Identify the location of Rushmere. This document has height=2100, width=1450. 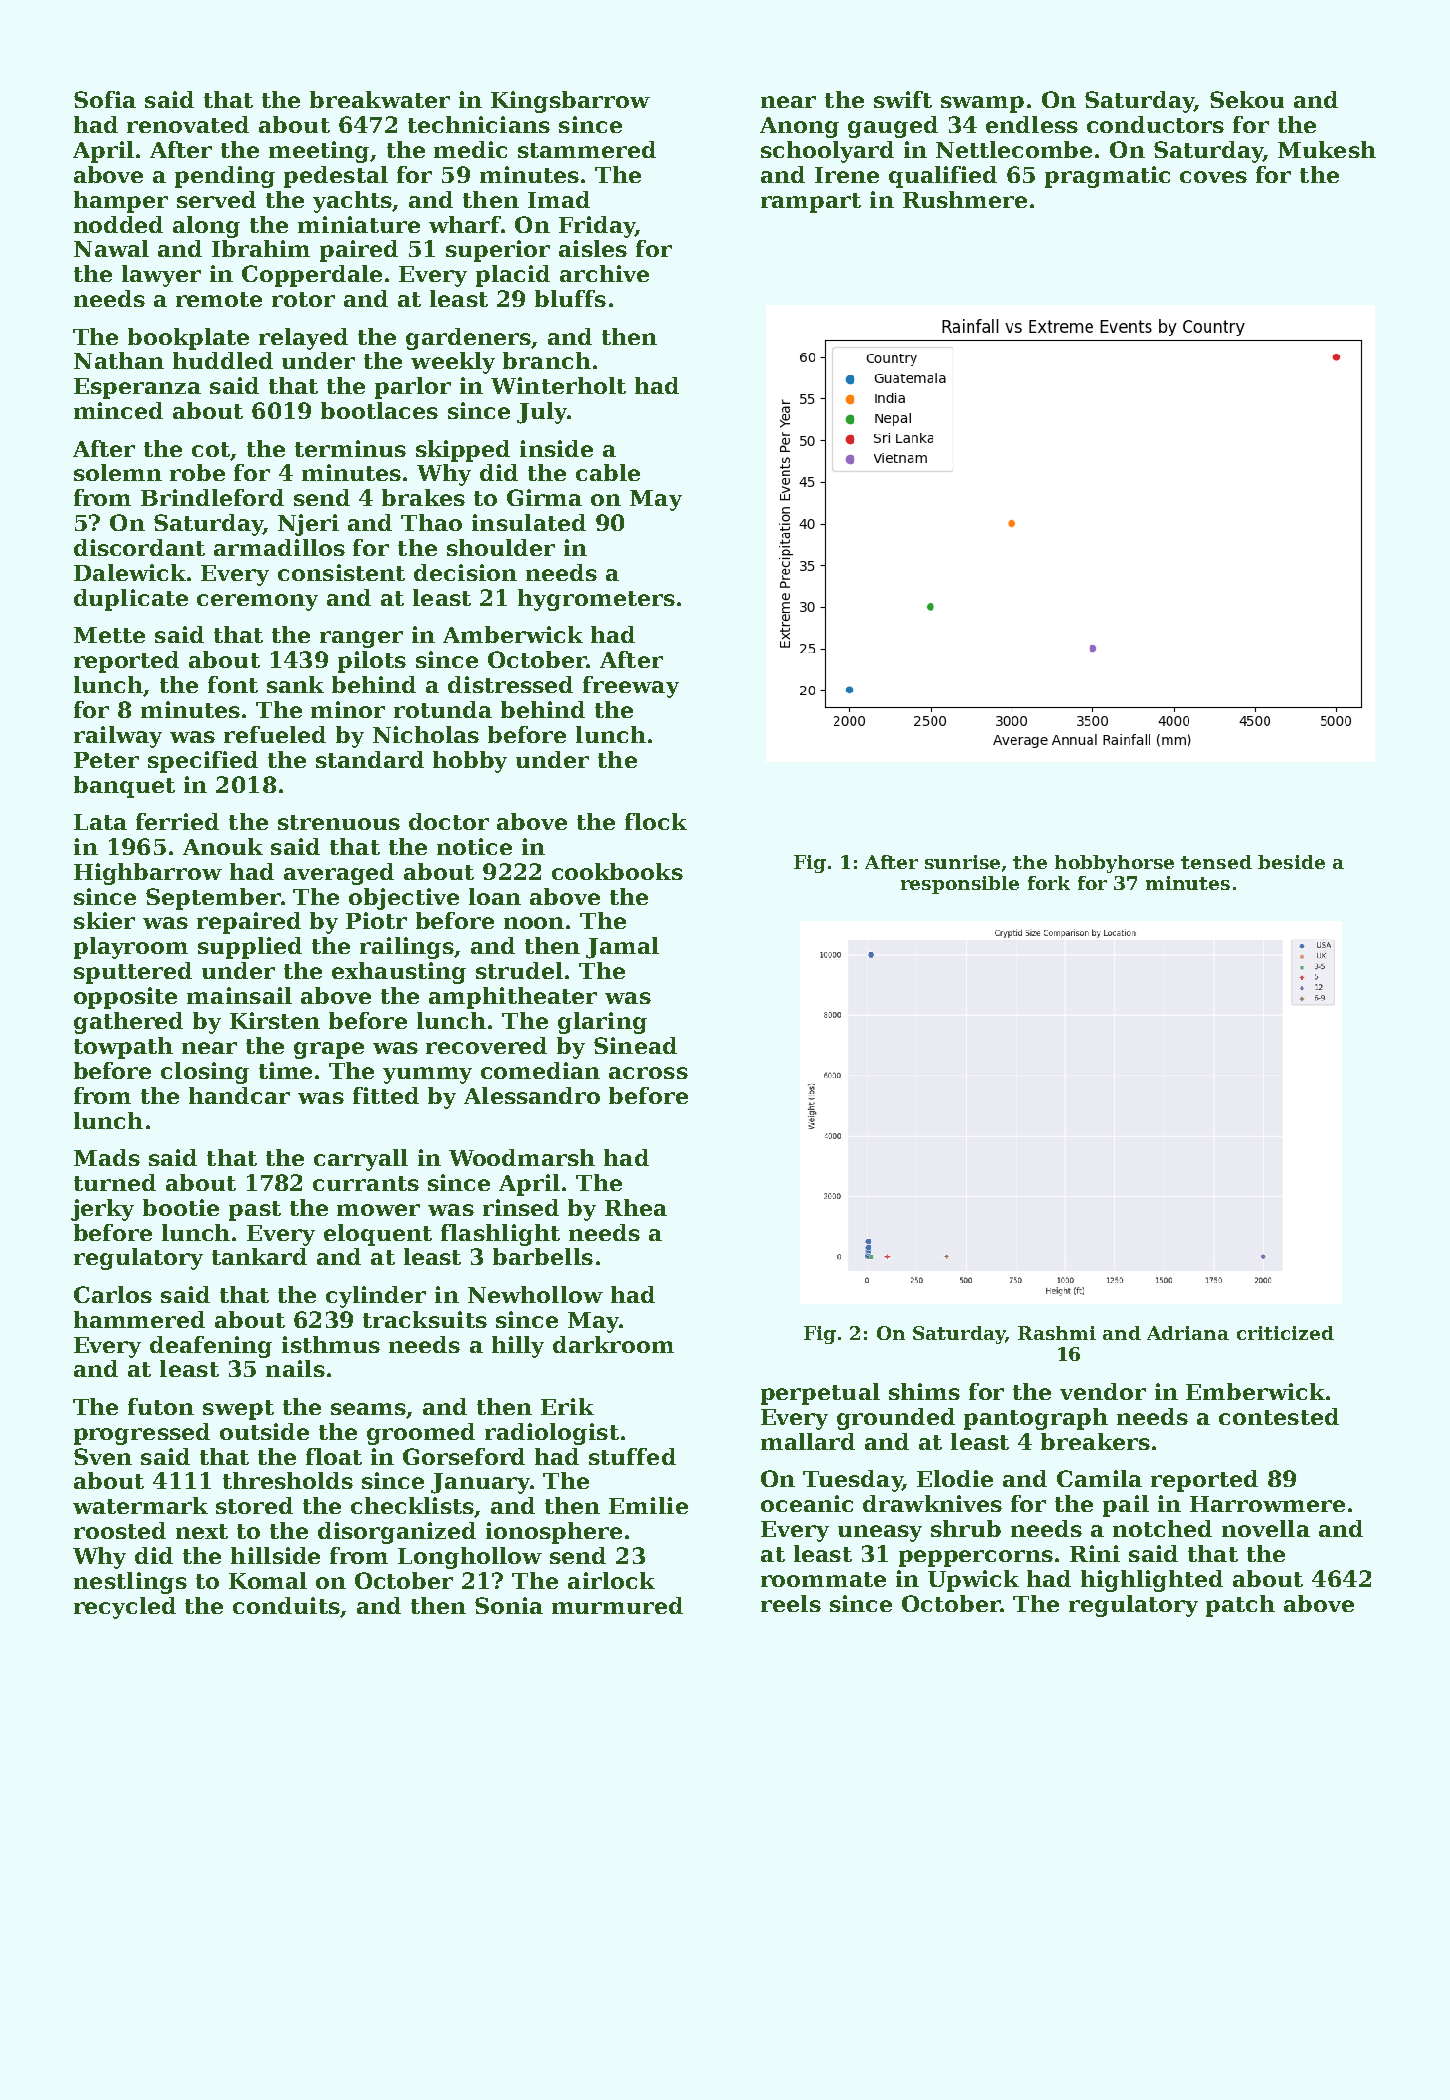
(965, 199).
